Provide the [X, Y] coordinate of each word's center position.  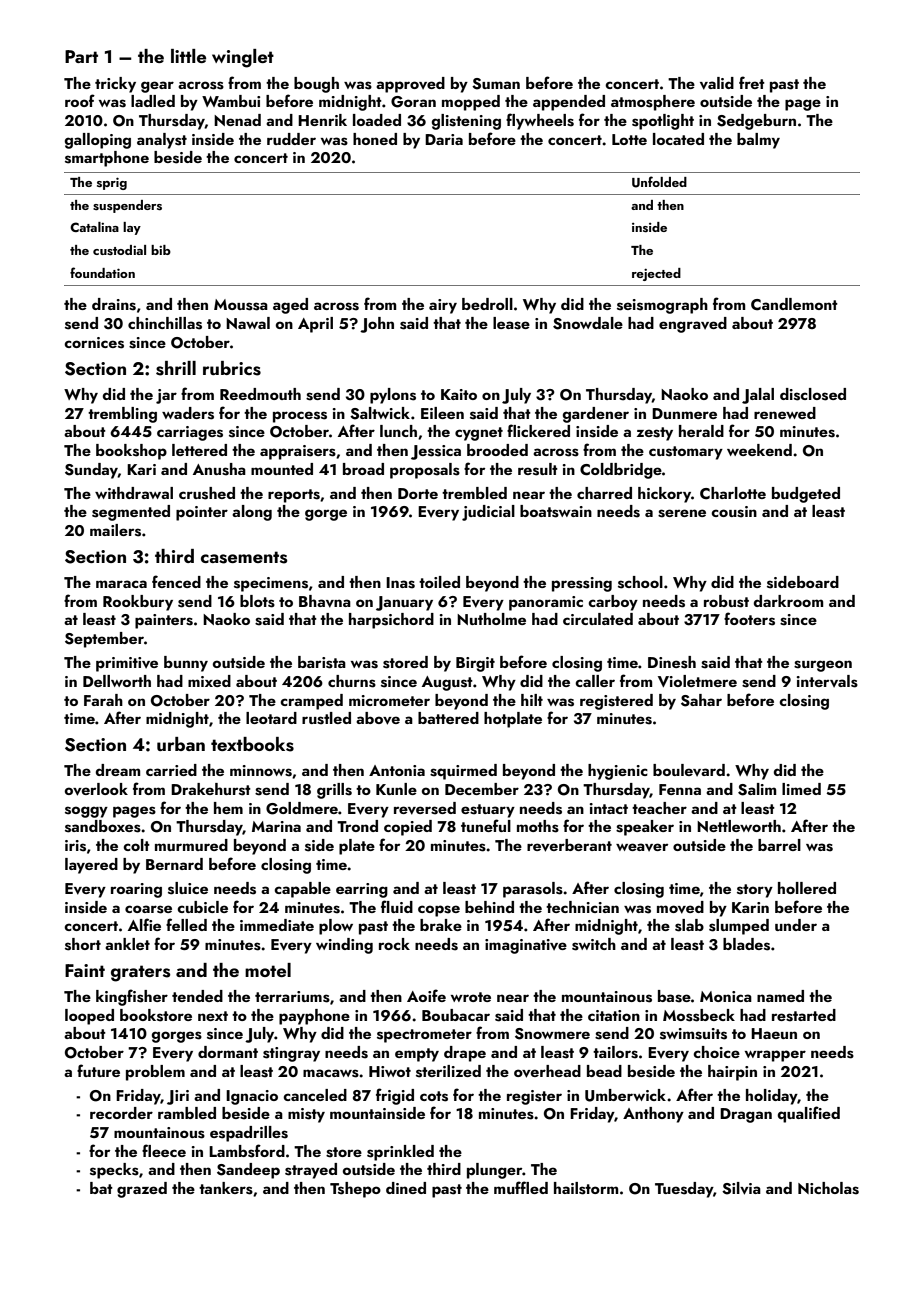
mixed [209, 681]
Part [81, 56]
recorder [121, 1113]
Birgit [475, 664]
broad [363, 469]
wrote [471, 997]
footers [749, 619]
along [252, 513]
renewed [785, 413]
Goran [413, 102]
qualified [808, 1114]
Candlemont [794, 304]
